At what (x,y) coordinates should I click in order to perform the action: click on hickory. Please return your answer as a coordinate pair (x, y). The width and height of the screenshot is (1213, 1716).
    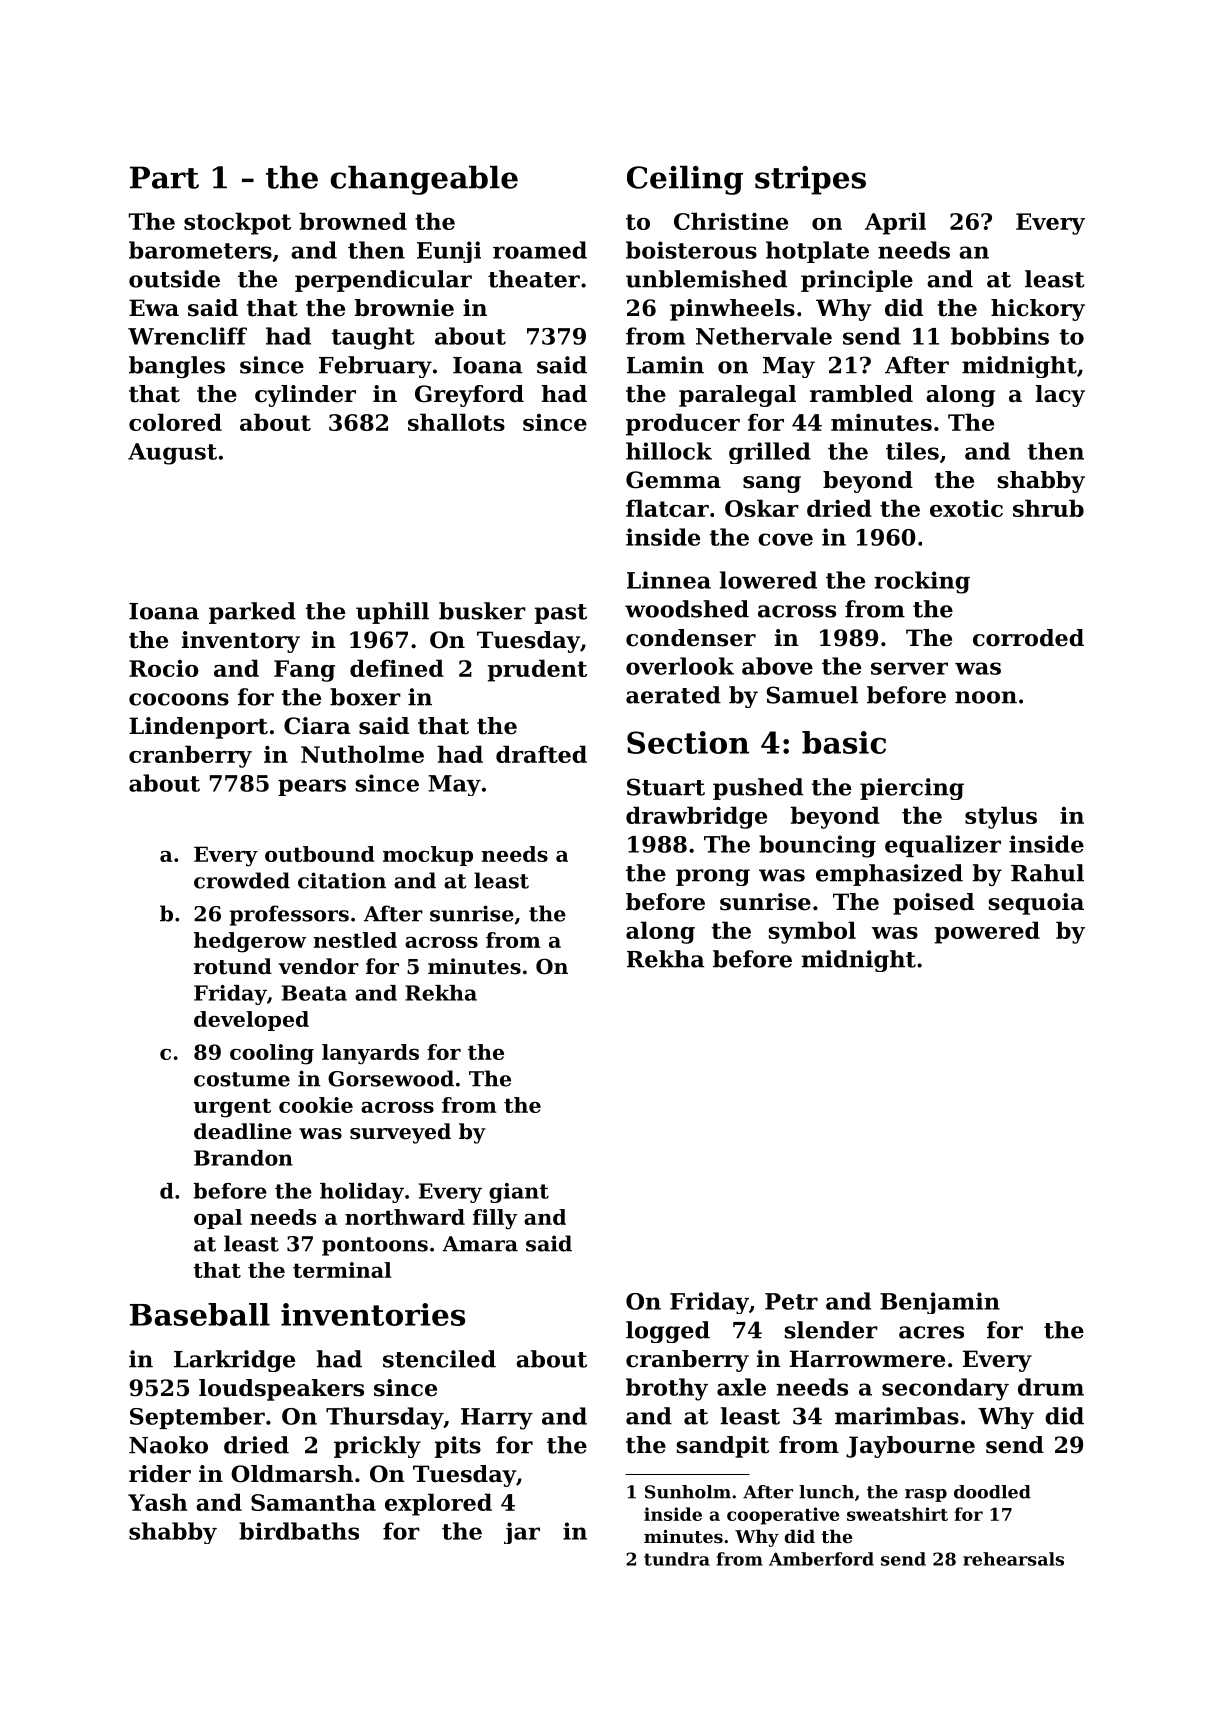
    Looking at the image, I should click on (1038, 310).
